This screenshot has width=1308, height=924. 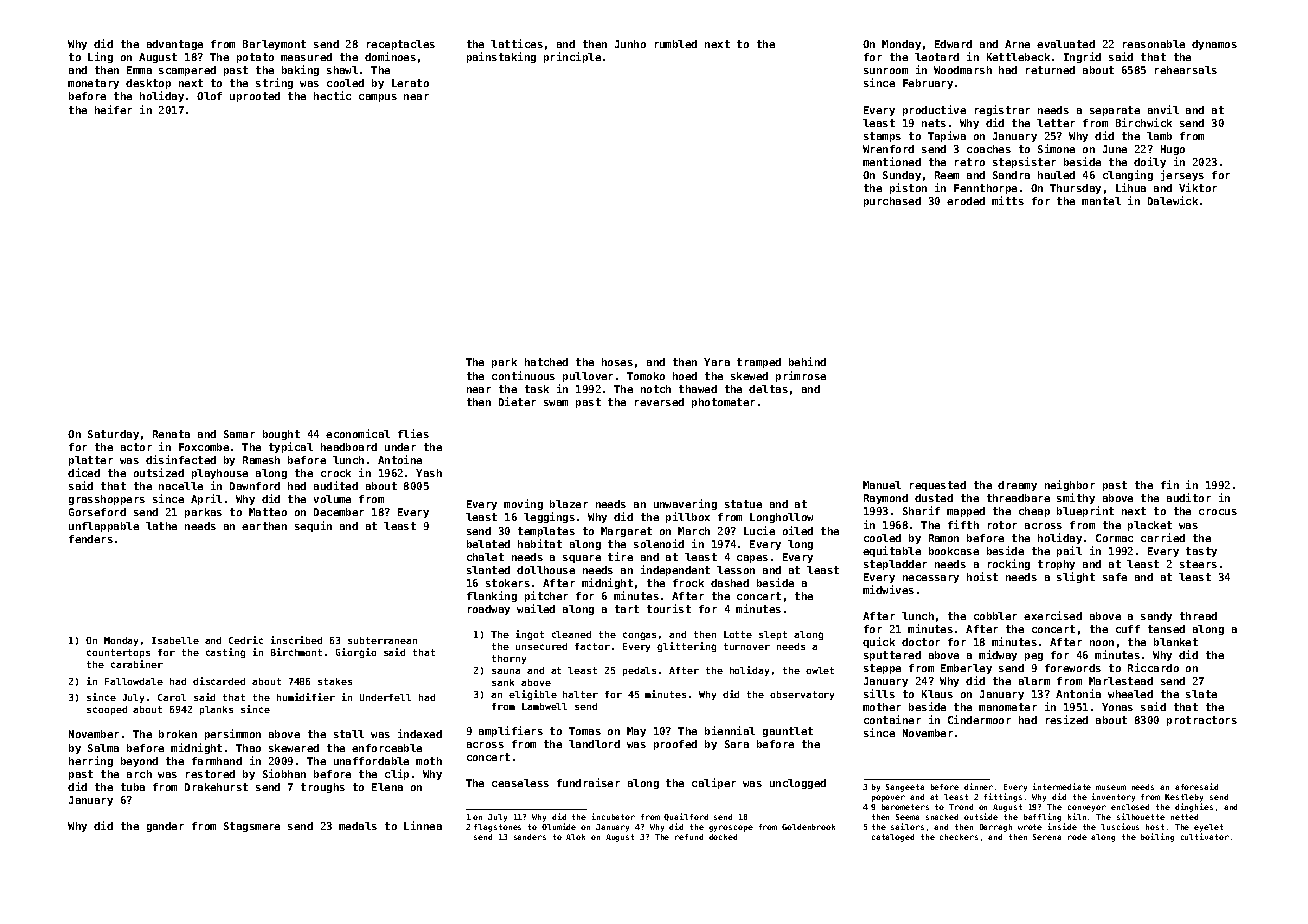 What do you see at coordinates (580, 694) in the screenshot?
I see `halter` at bounding box center [580, 694].
